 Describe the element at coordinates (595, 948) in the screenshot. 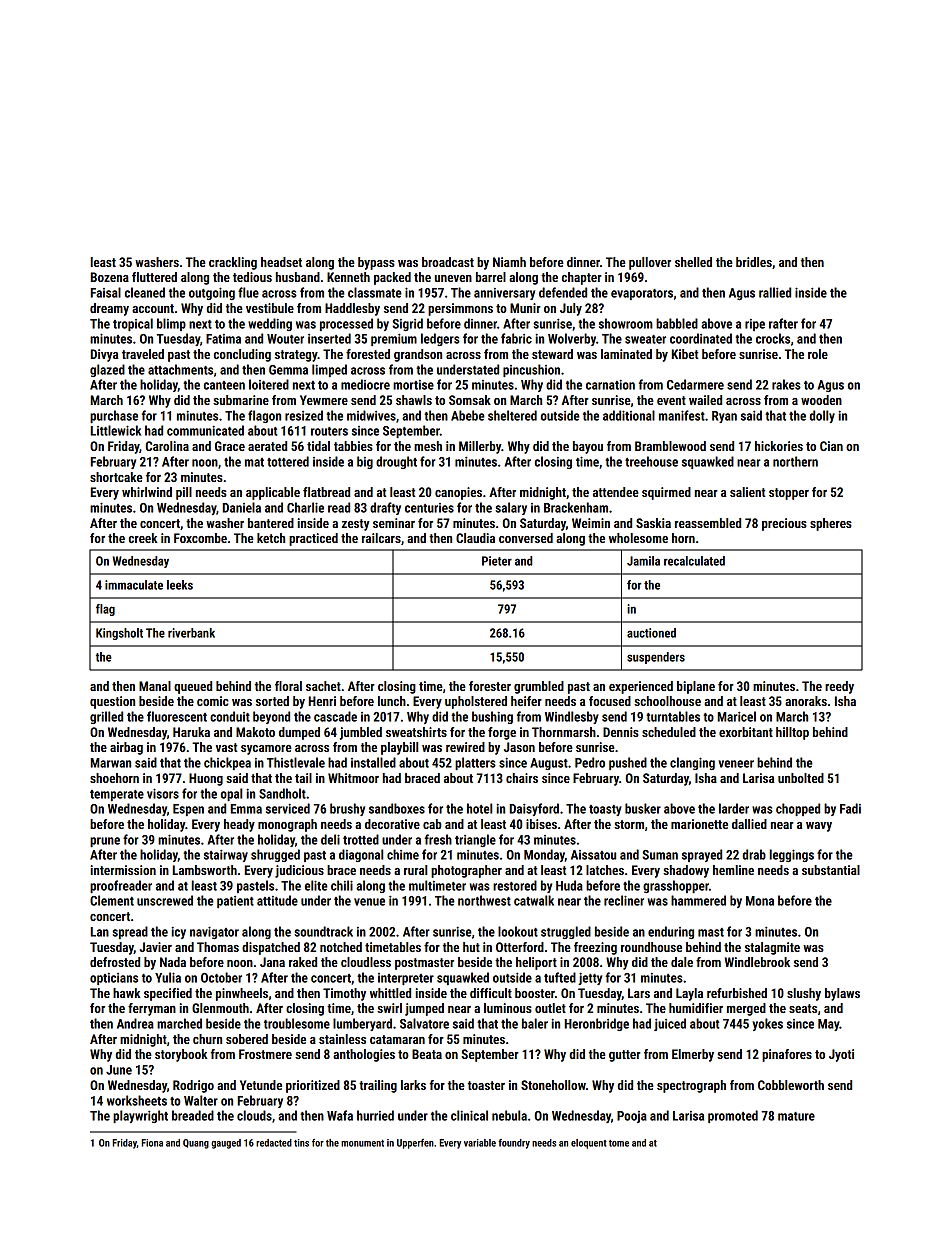

I see `freezing` at that location.
